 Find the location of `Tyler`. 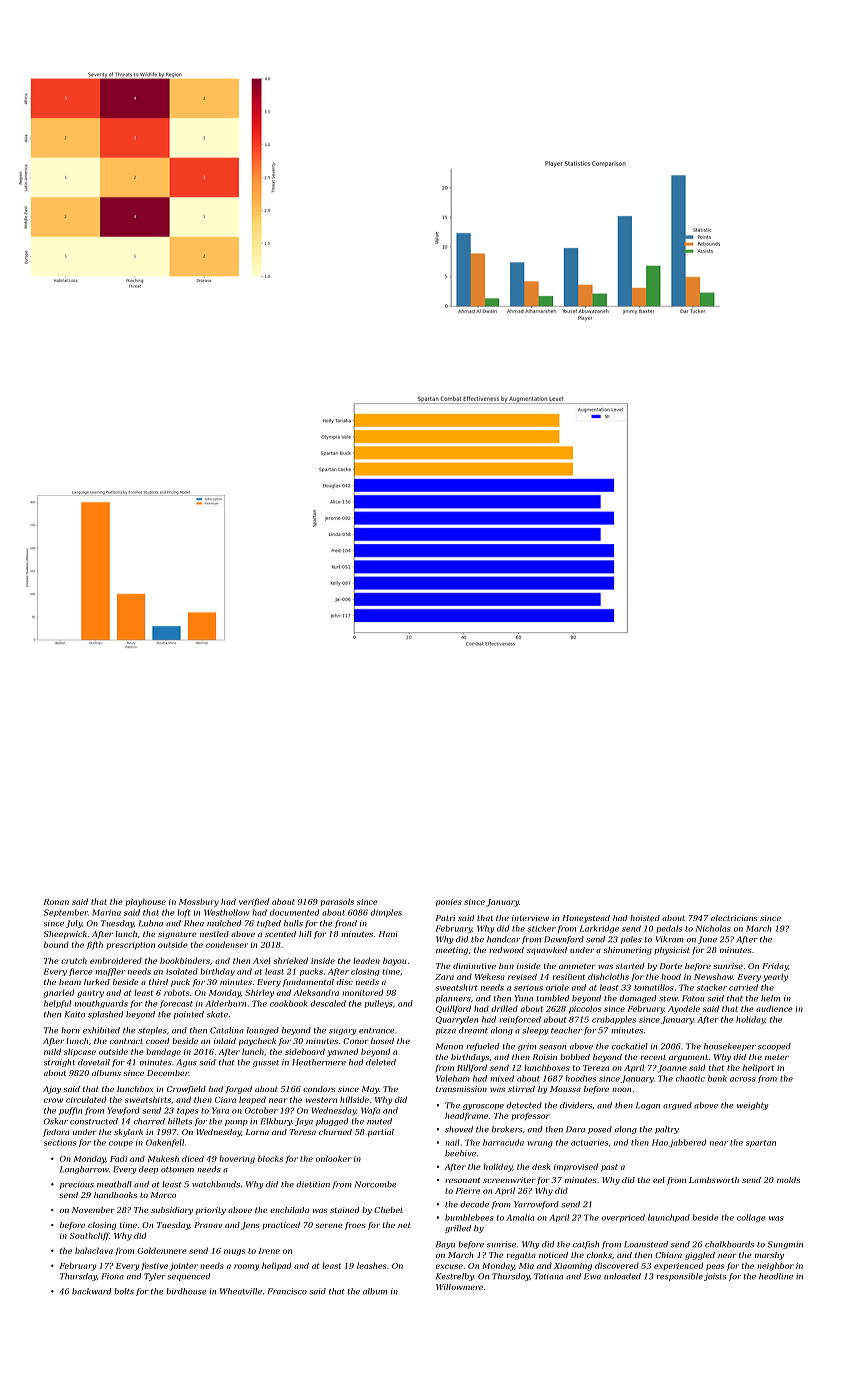

Tyler is located at coordinates (155, 1277).
